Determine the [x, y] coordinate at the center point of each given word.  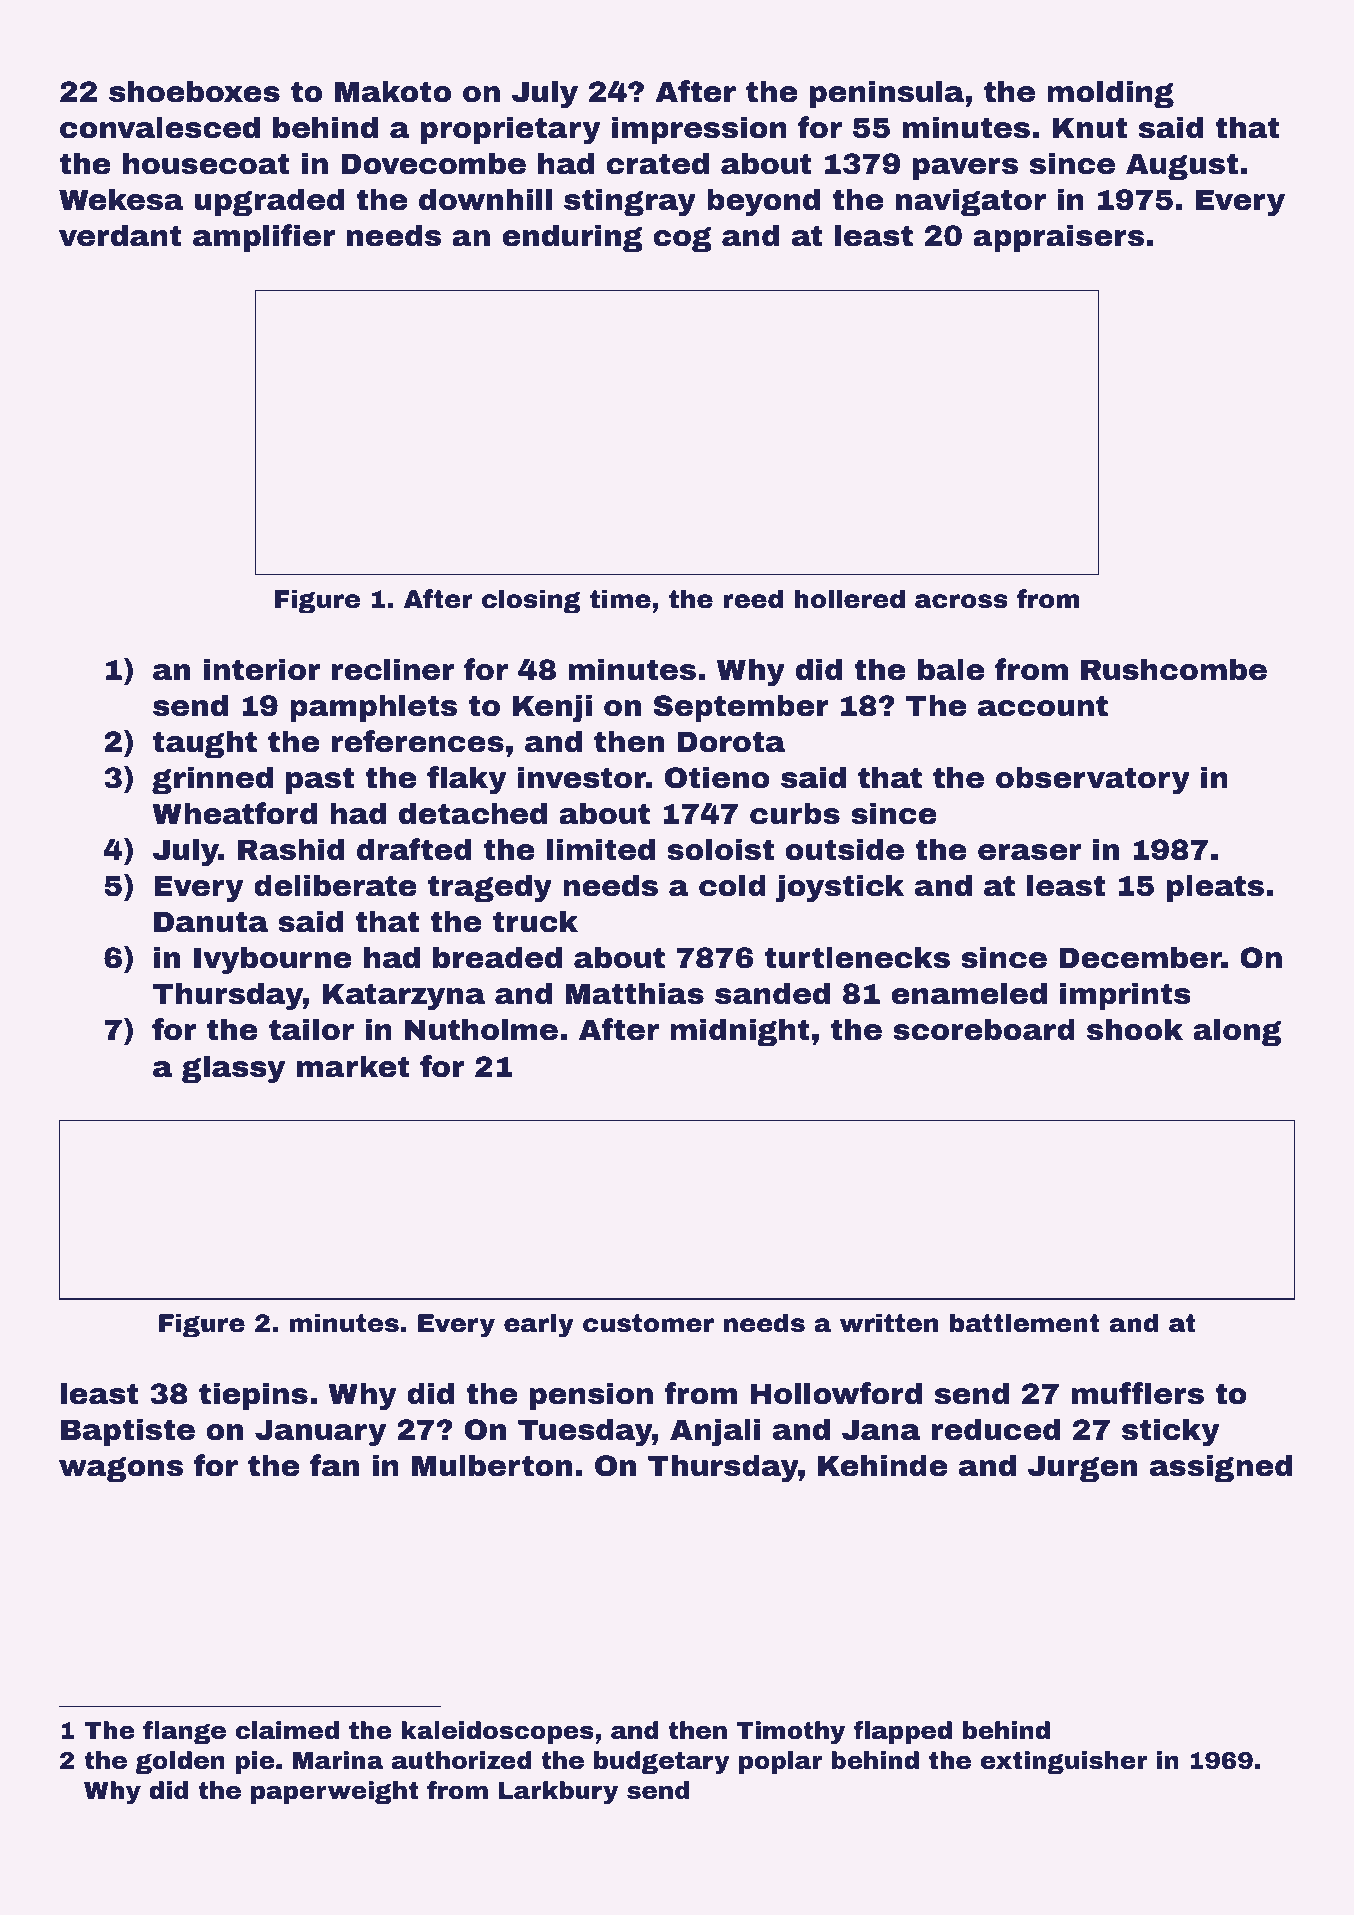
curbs [795, 813]
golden [180, 1762]
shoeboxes [194, 91]
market [353, 1066]
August [1182, 166]
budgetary [662, 1762]
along [1237, 1032]
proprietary [511, 130]
